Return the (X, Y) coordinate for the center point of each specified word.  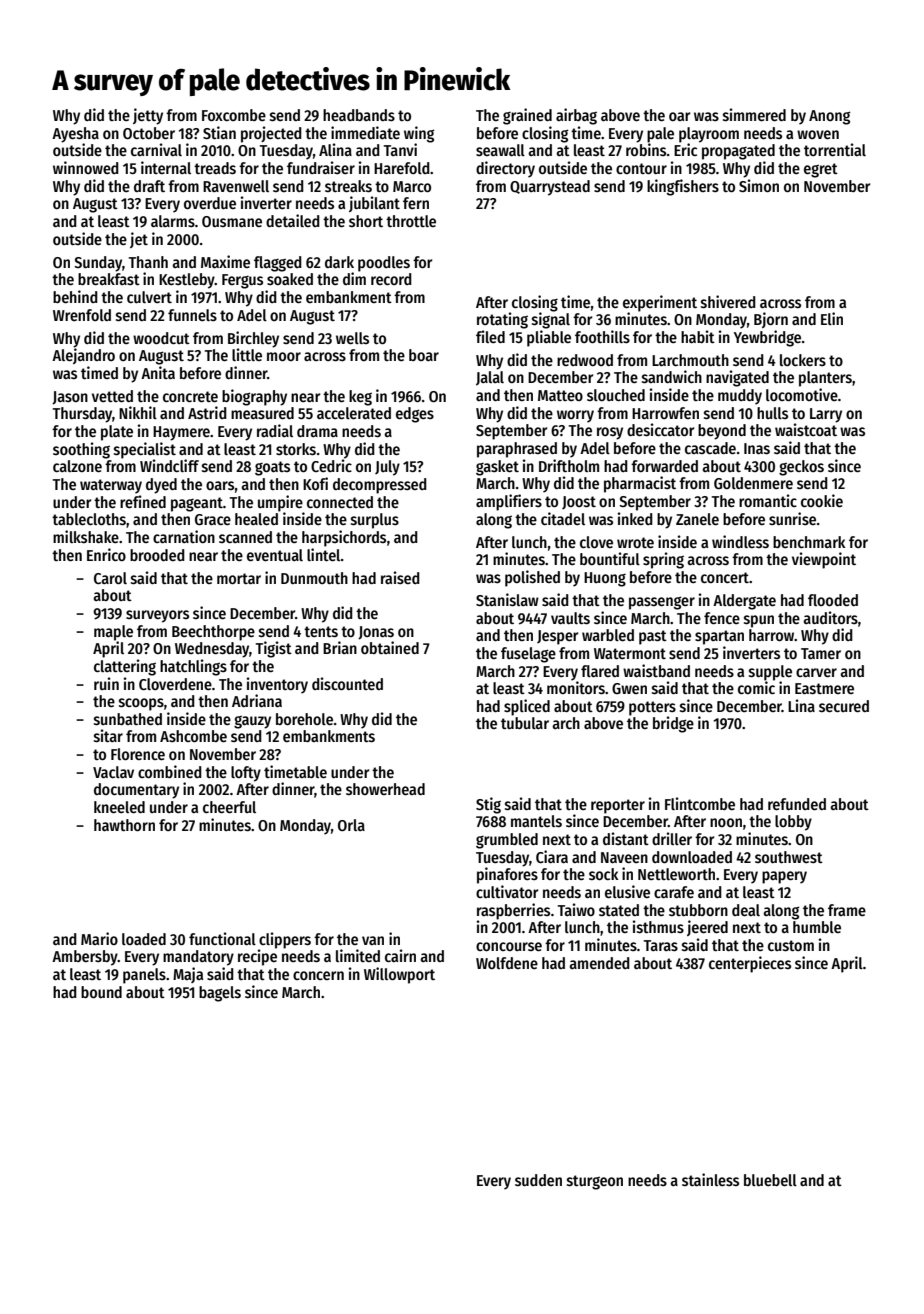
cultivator (507, 891)
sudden (538, 1180)
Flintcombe (700, 803)
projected (271, 134)
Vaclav (113, 772)
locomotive (802, 394)
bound (101, 992)
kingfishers (683, 187)
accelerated (354, 413)
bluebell (770, 1180)
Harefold (402, 168)
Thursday (83, 415)
